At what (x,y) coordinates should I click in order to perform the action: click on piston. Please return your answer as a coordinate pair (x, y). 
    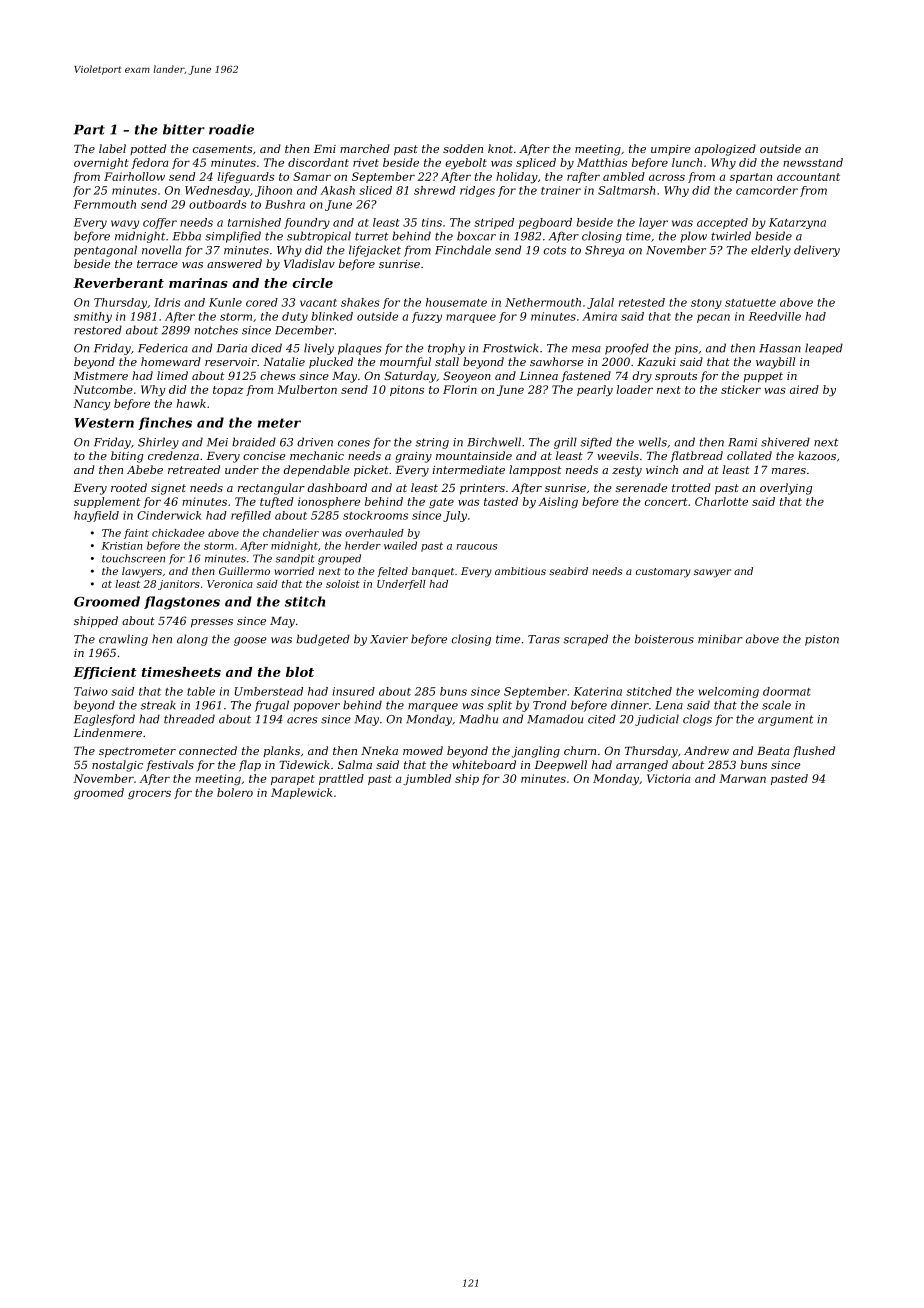
    Looking at the image, I should click on (822, 640).
